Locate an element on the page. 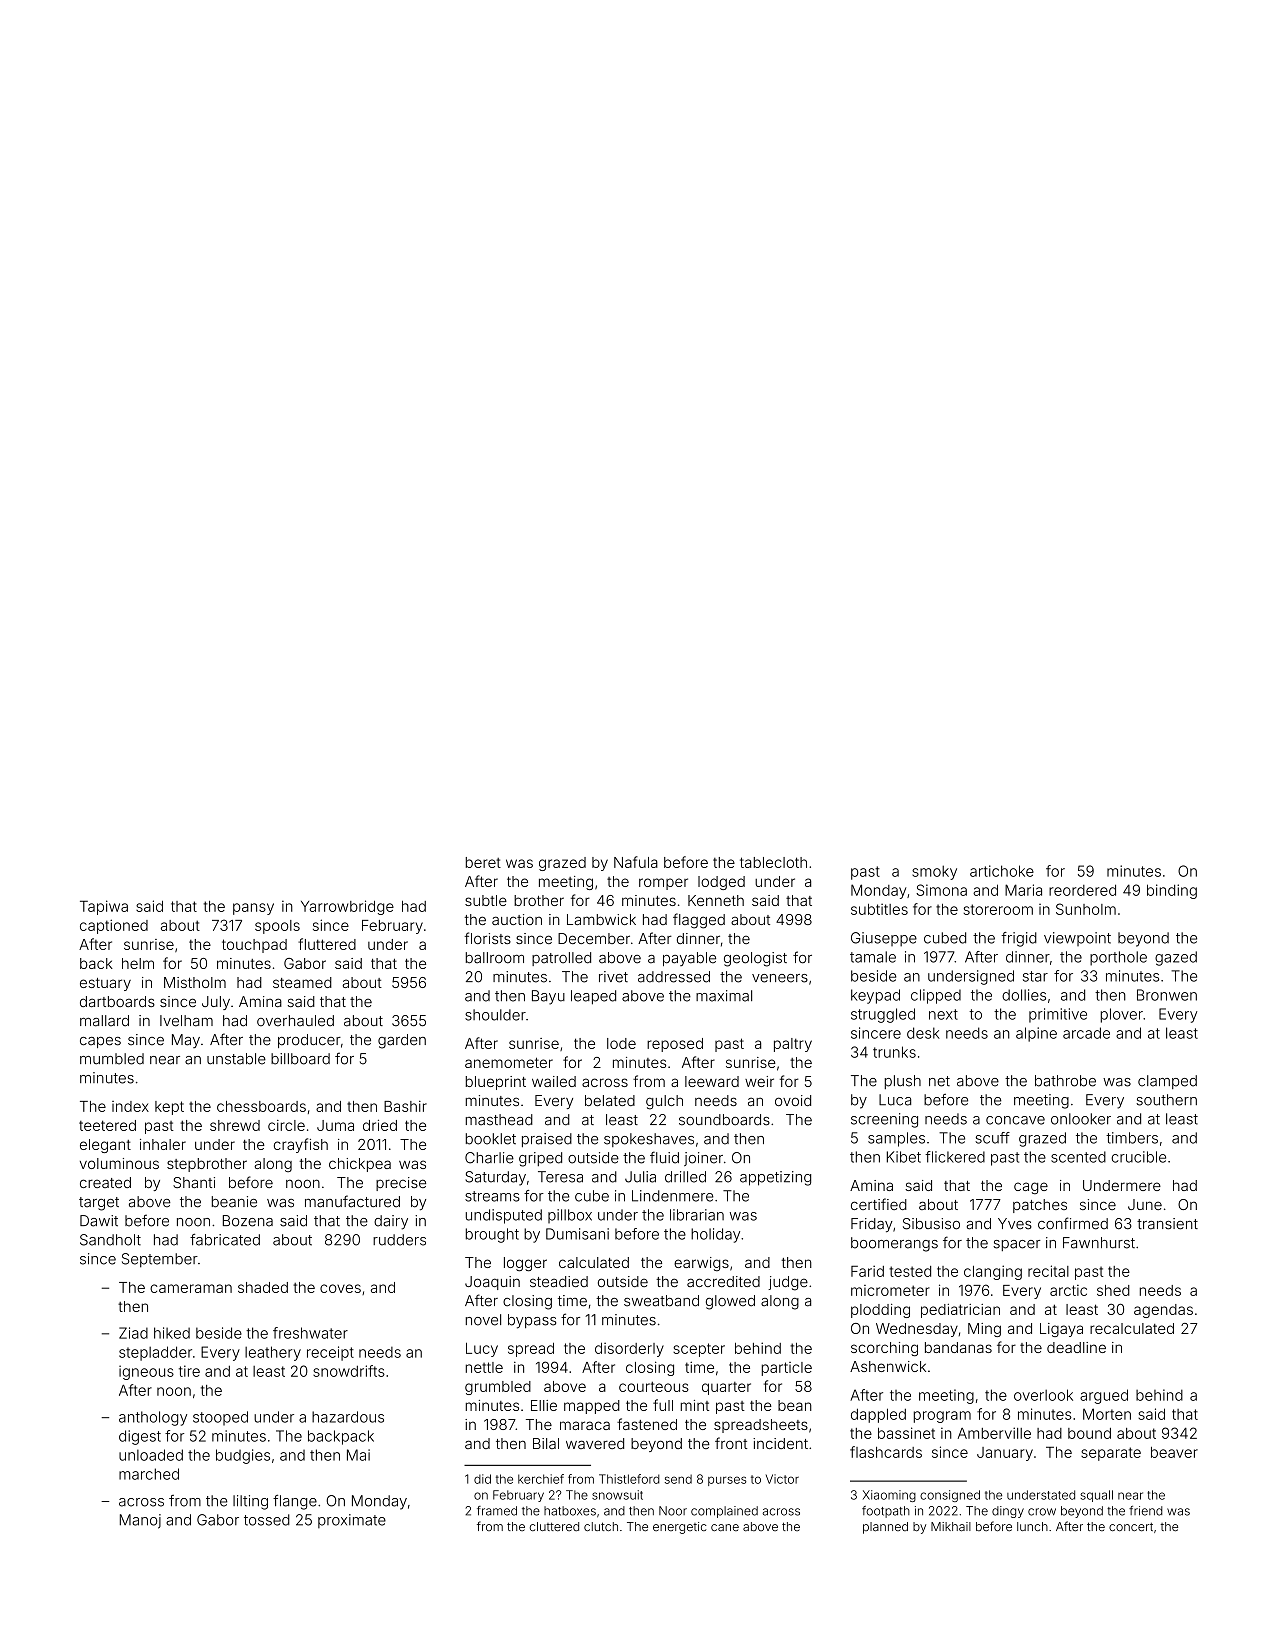 The width and height of the page is (1277, 1652). Tapiwa is located at coordinates (104, 907).
